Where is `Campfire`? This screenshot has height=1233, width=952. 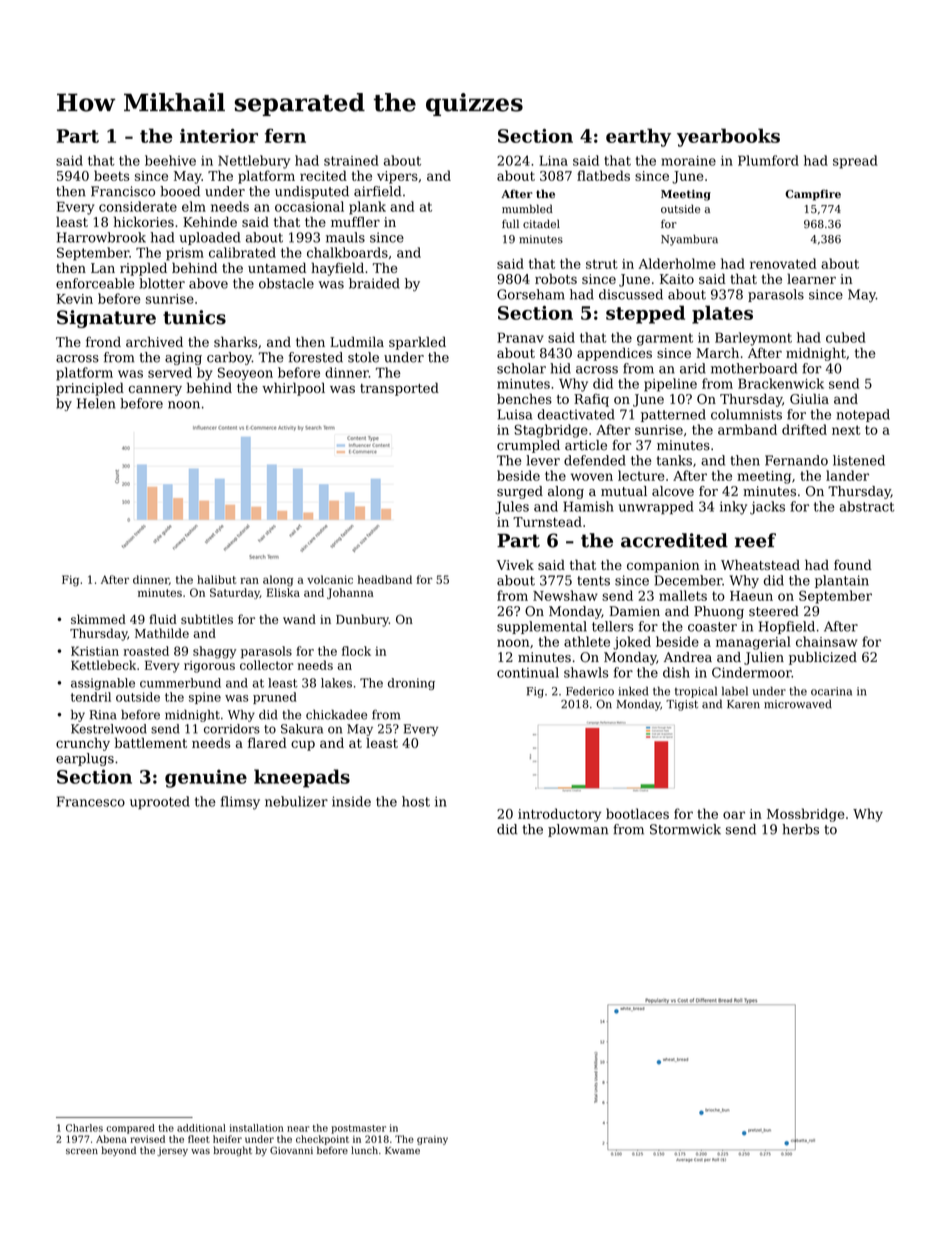 Campfire is located at coordinates (813, 195).
